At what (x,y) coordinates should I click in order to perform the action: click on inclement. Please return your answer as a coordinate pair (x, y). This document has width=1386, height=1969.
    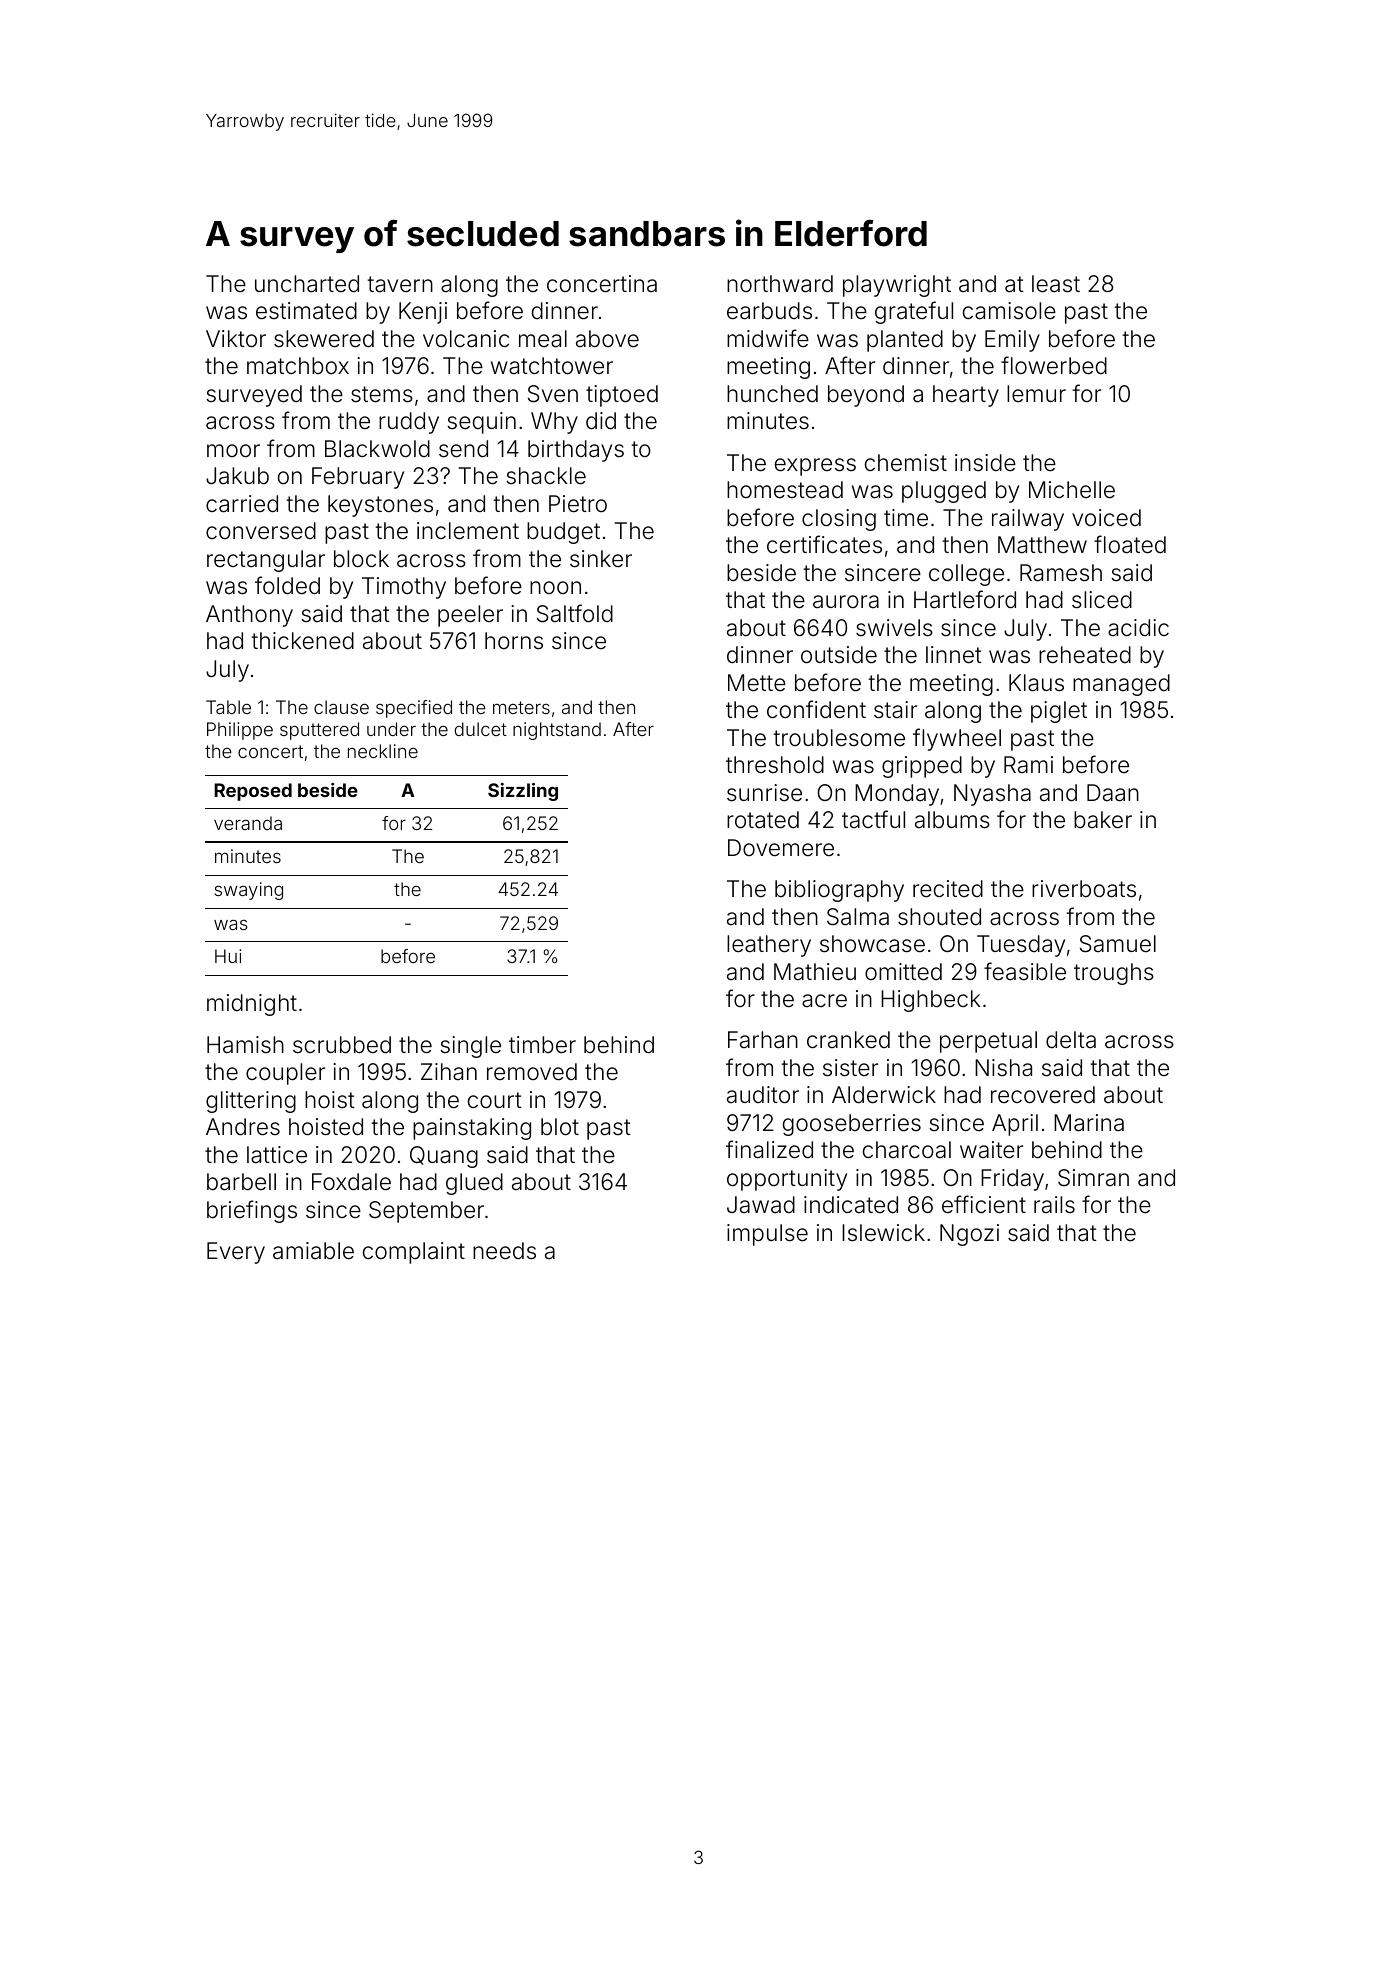
    Looking at the image, I should click on (468, 531).
